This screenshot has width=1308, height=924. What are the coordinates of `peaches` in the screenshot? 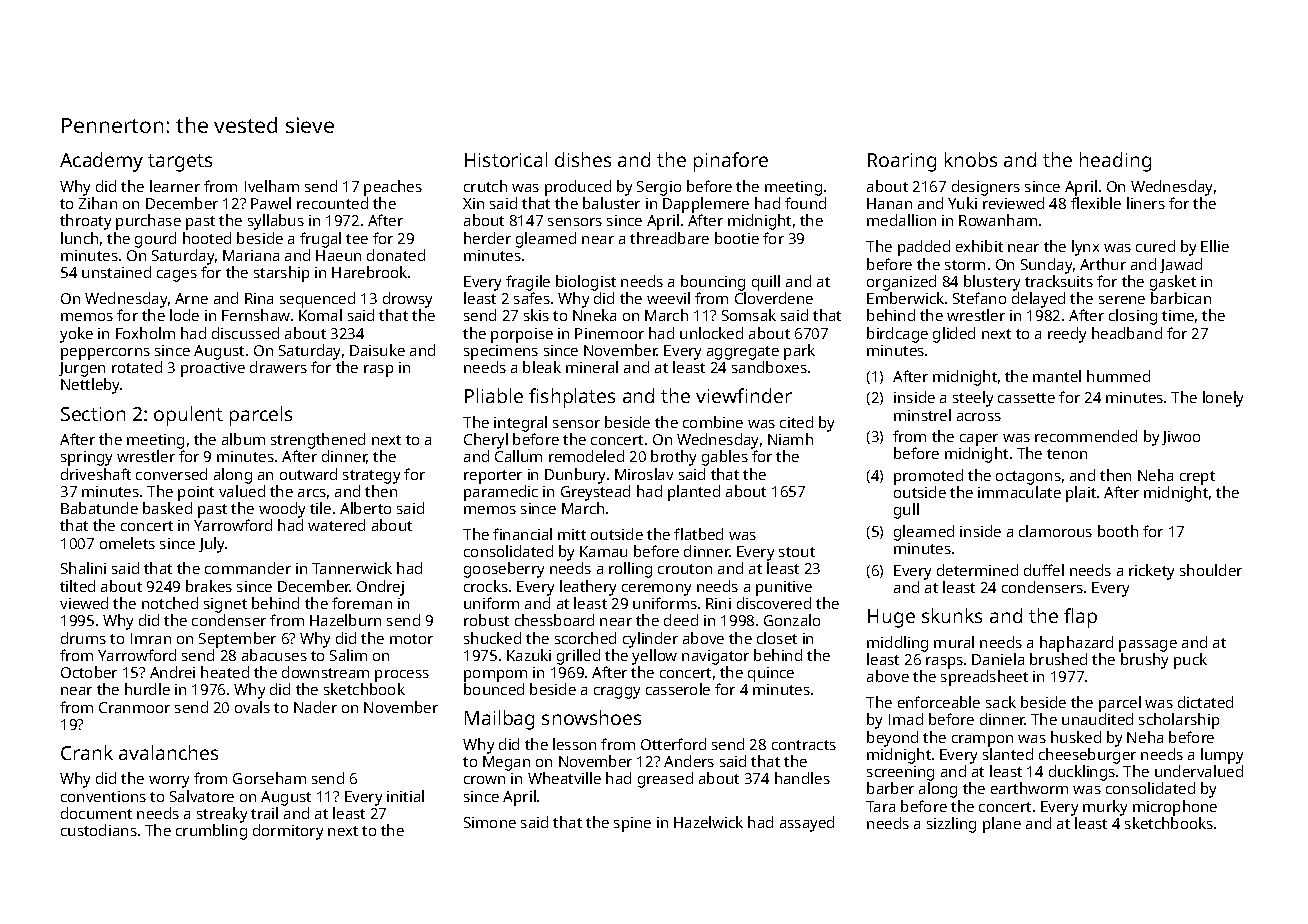 It's located at (393, 188).
